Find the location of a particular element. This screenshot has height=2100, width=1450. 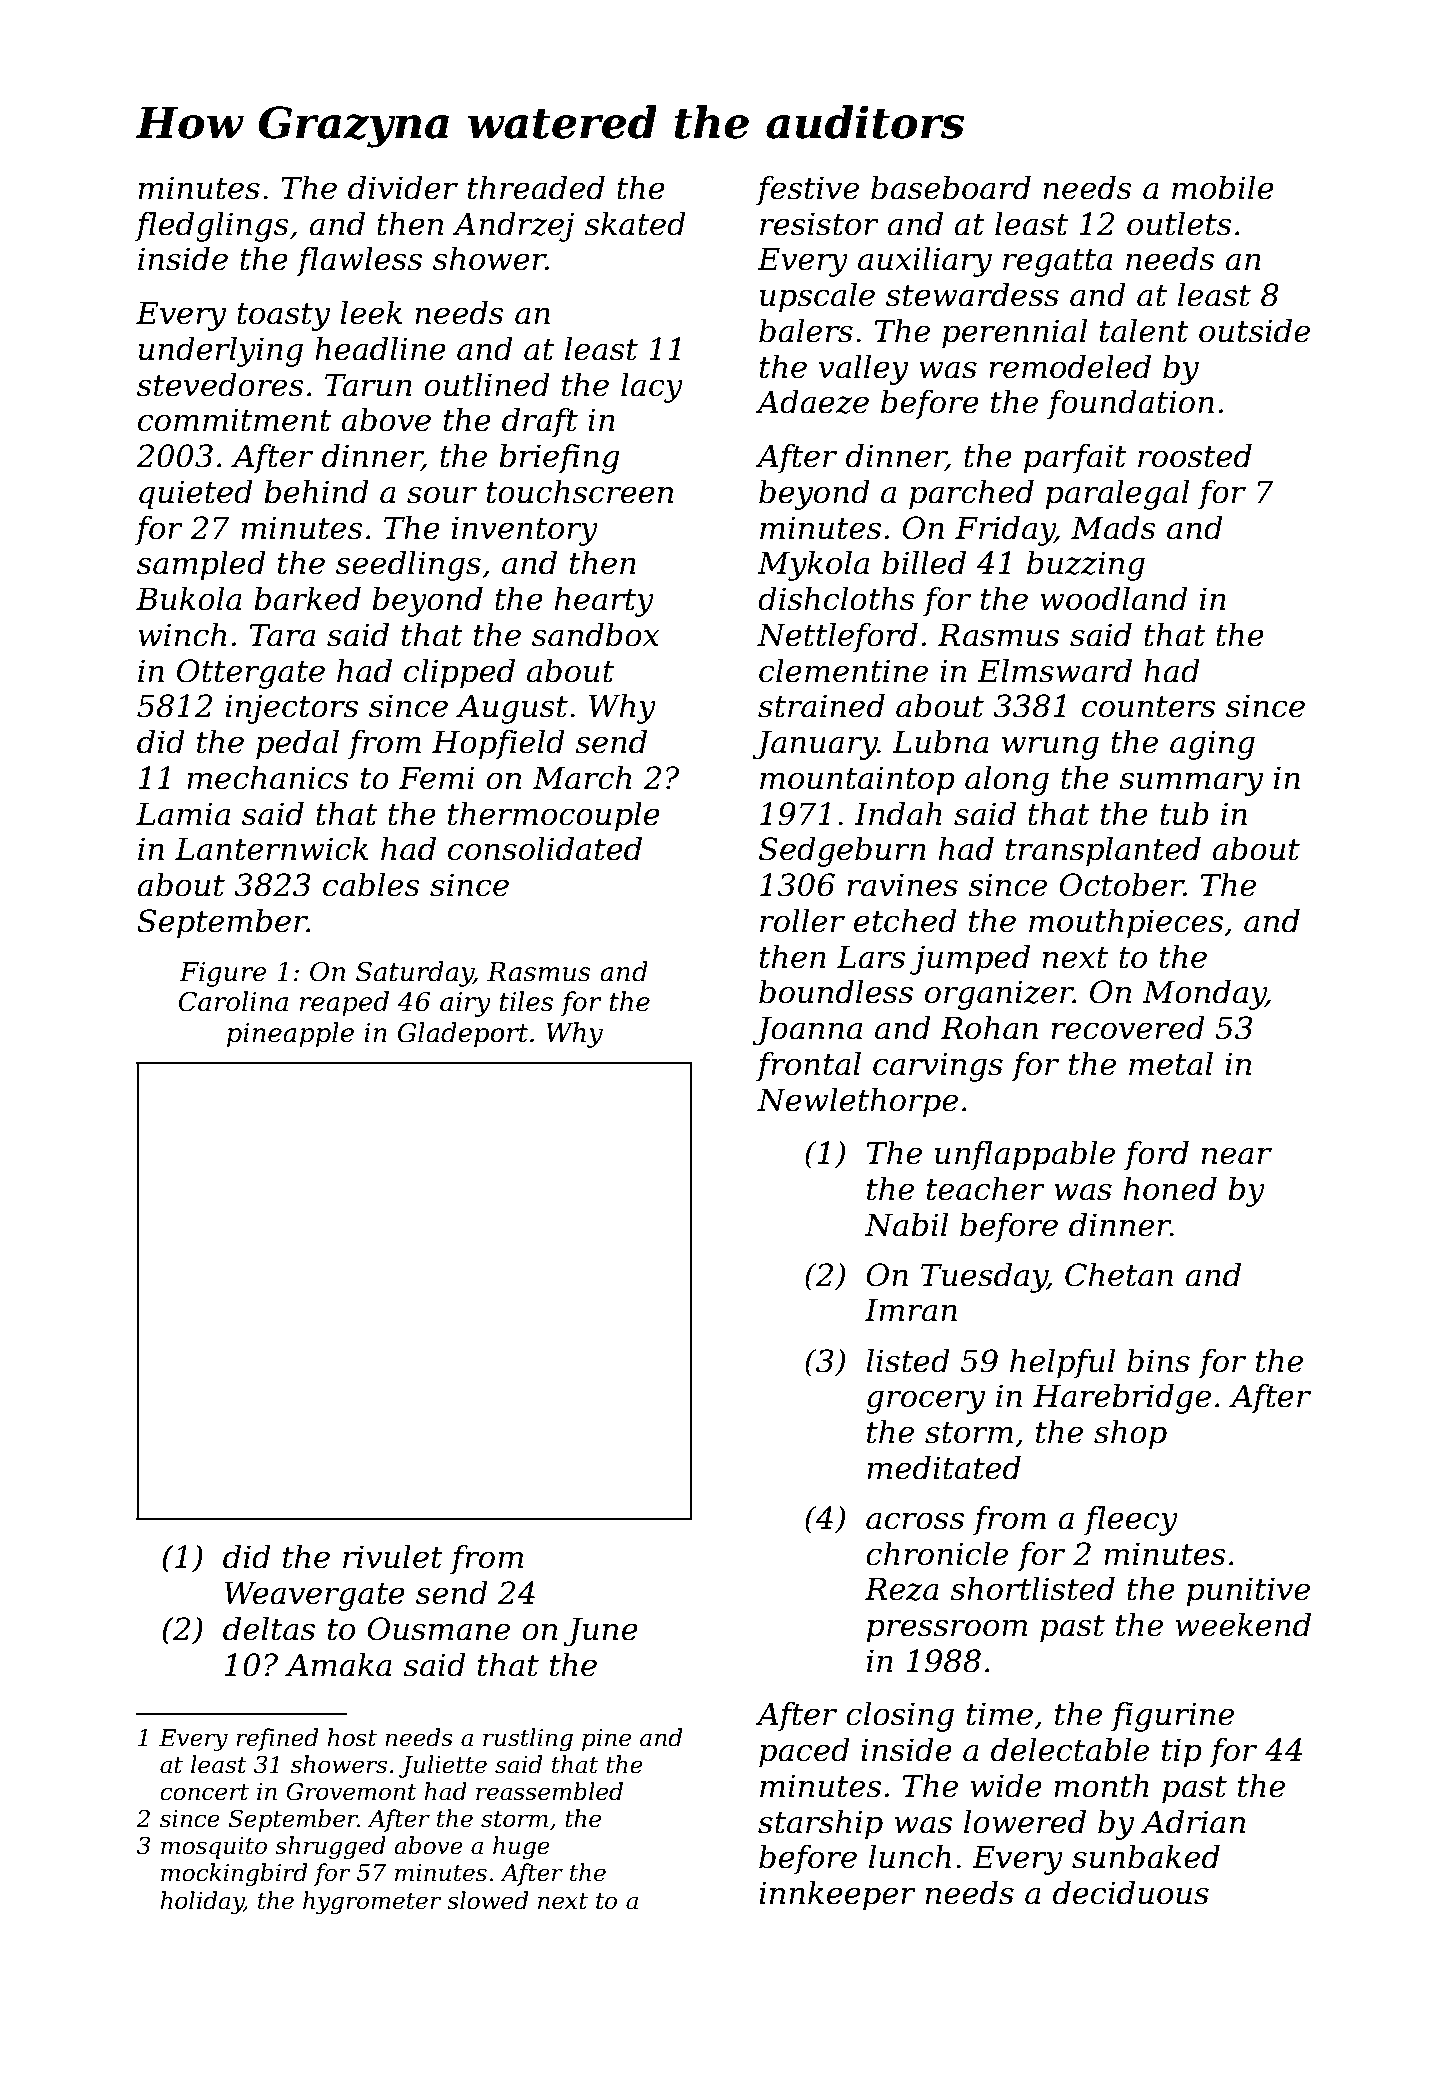

recovered is located at coordinates (1128, 1027).
